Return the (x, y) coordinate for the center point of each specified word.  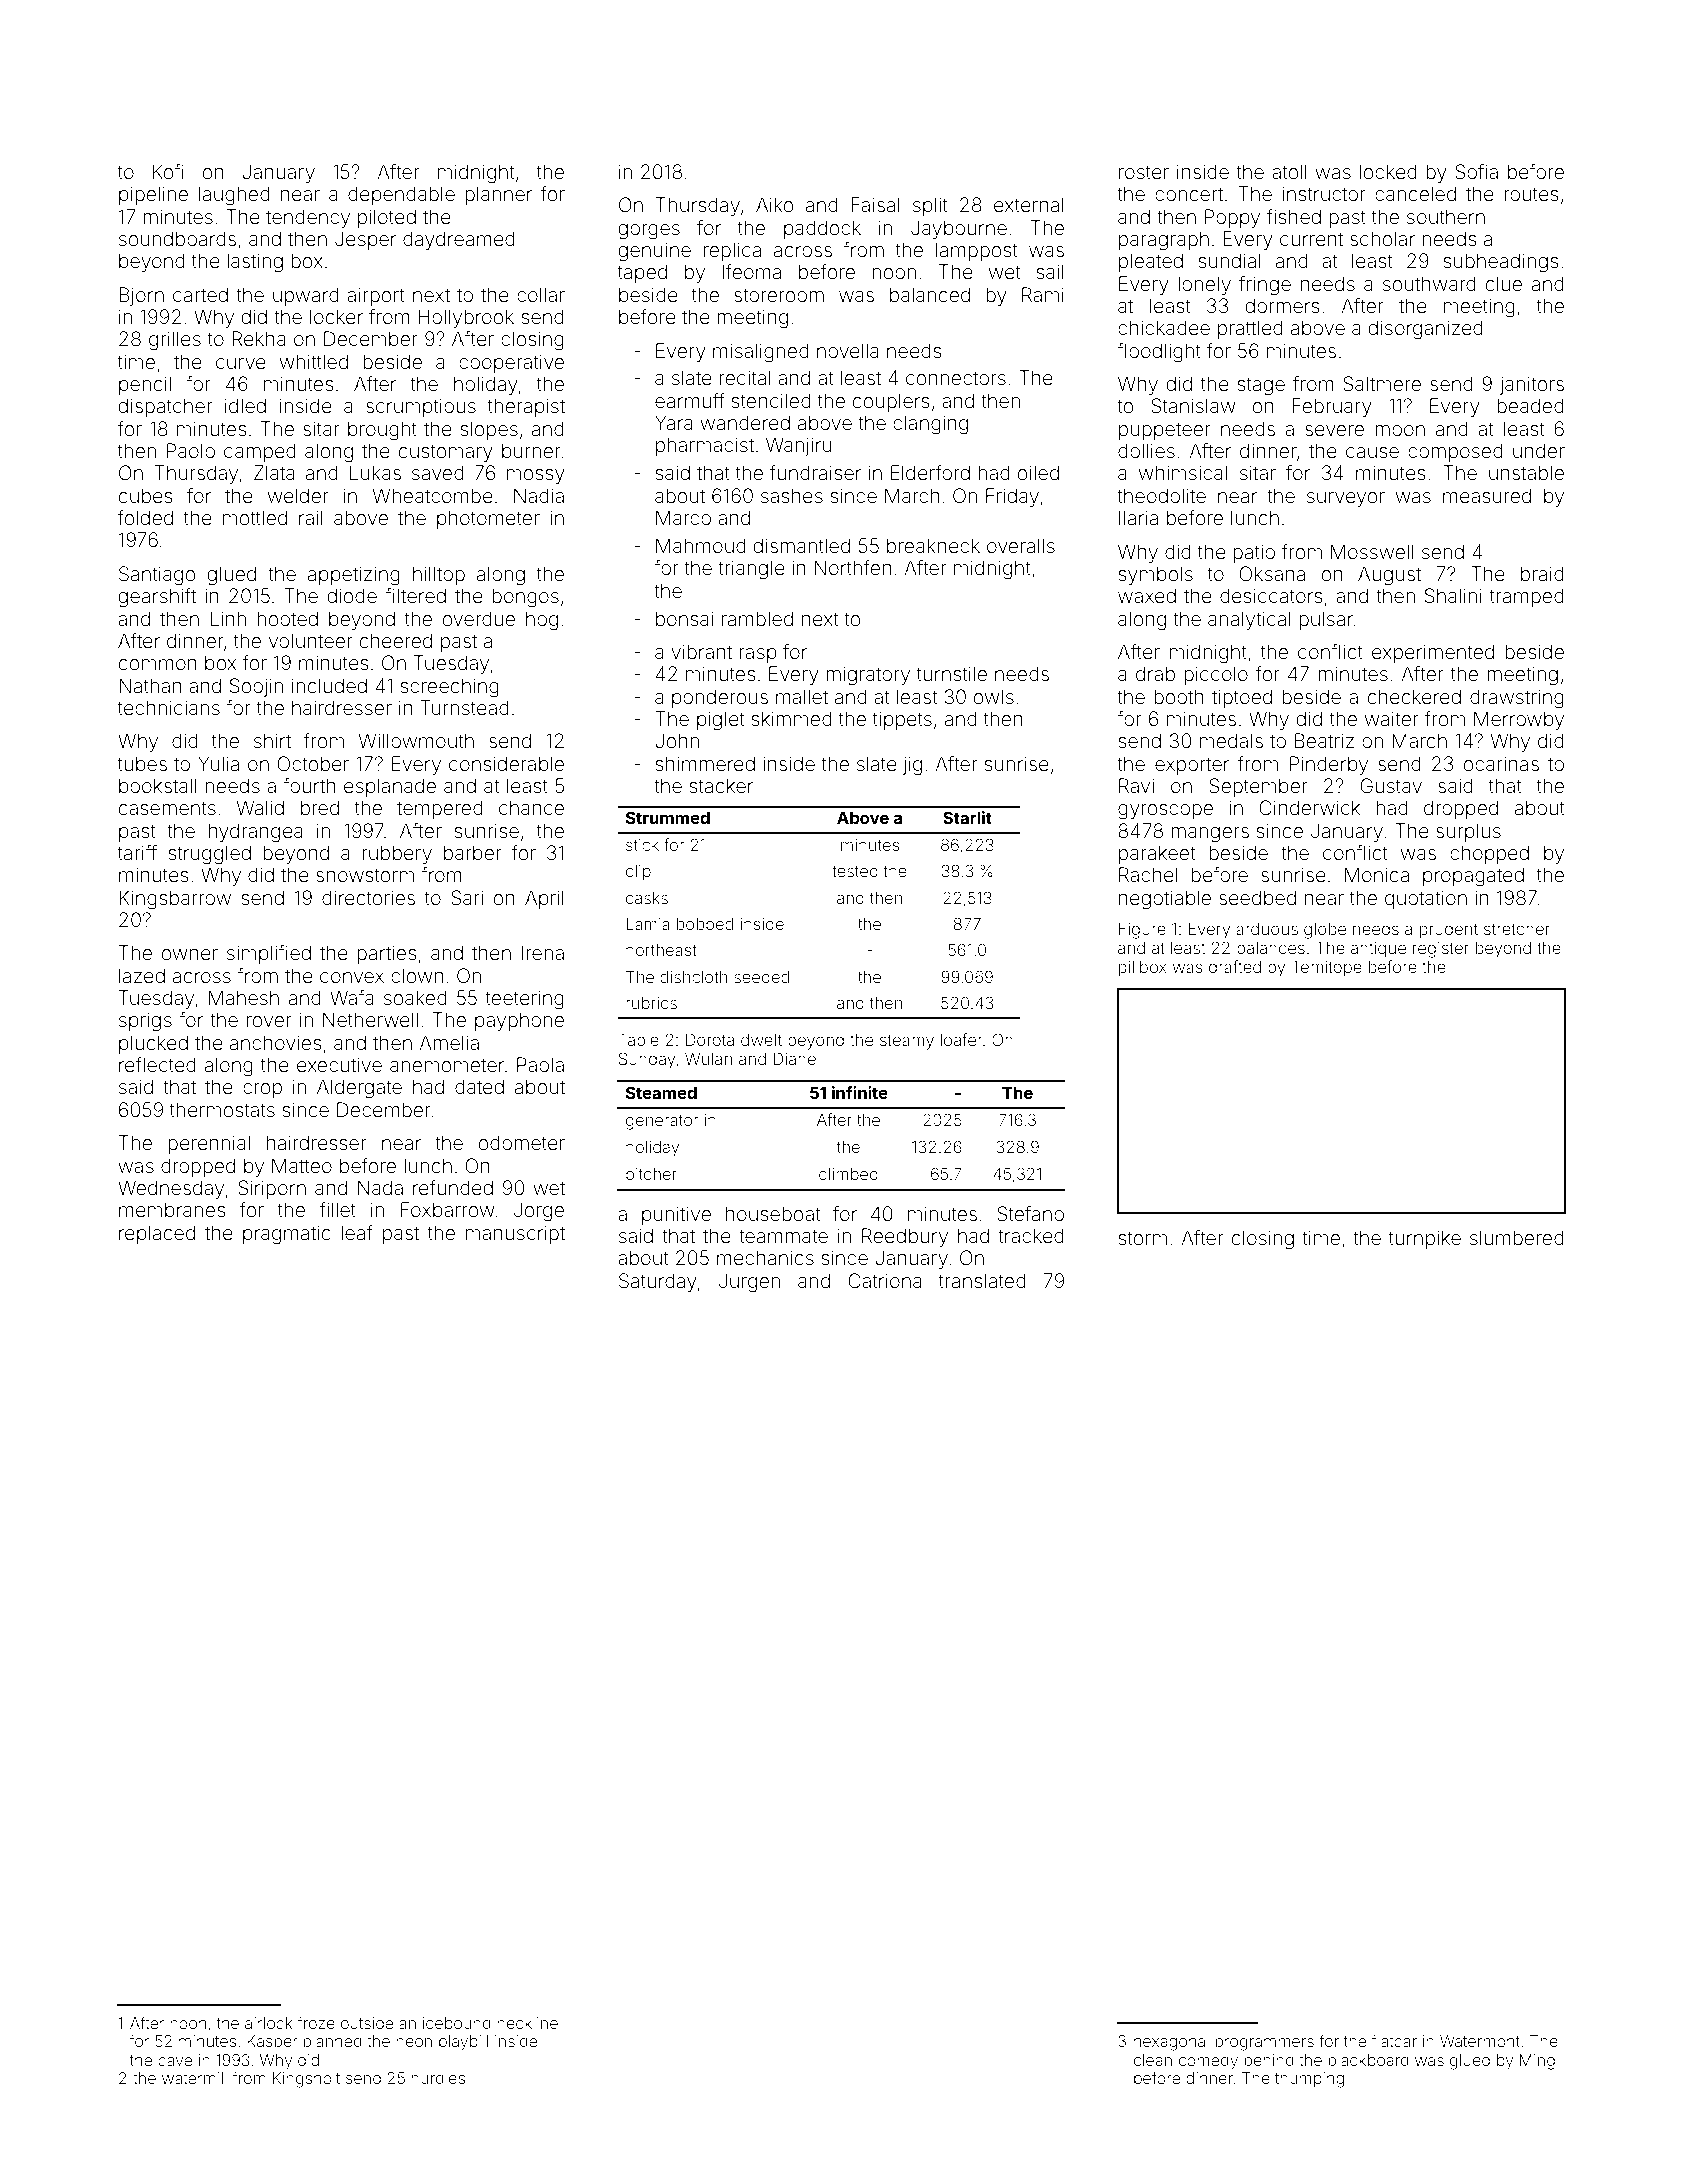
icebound (457, 2023)
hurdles (438, 2078)
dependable (401, 195)
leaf (357, 1232)
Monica (1377, 874)
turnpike (1425, 1239)
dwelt (761, 1040)
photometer (488, 519)
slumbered (1517, 1237)
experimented (1433, 653)
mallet (802, 696)
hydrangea (256, 833)
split (930, 206)
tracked (1031, 1235)
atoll (1289, 171)
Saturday (658, 1282)
